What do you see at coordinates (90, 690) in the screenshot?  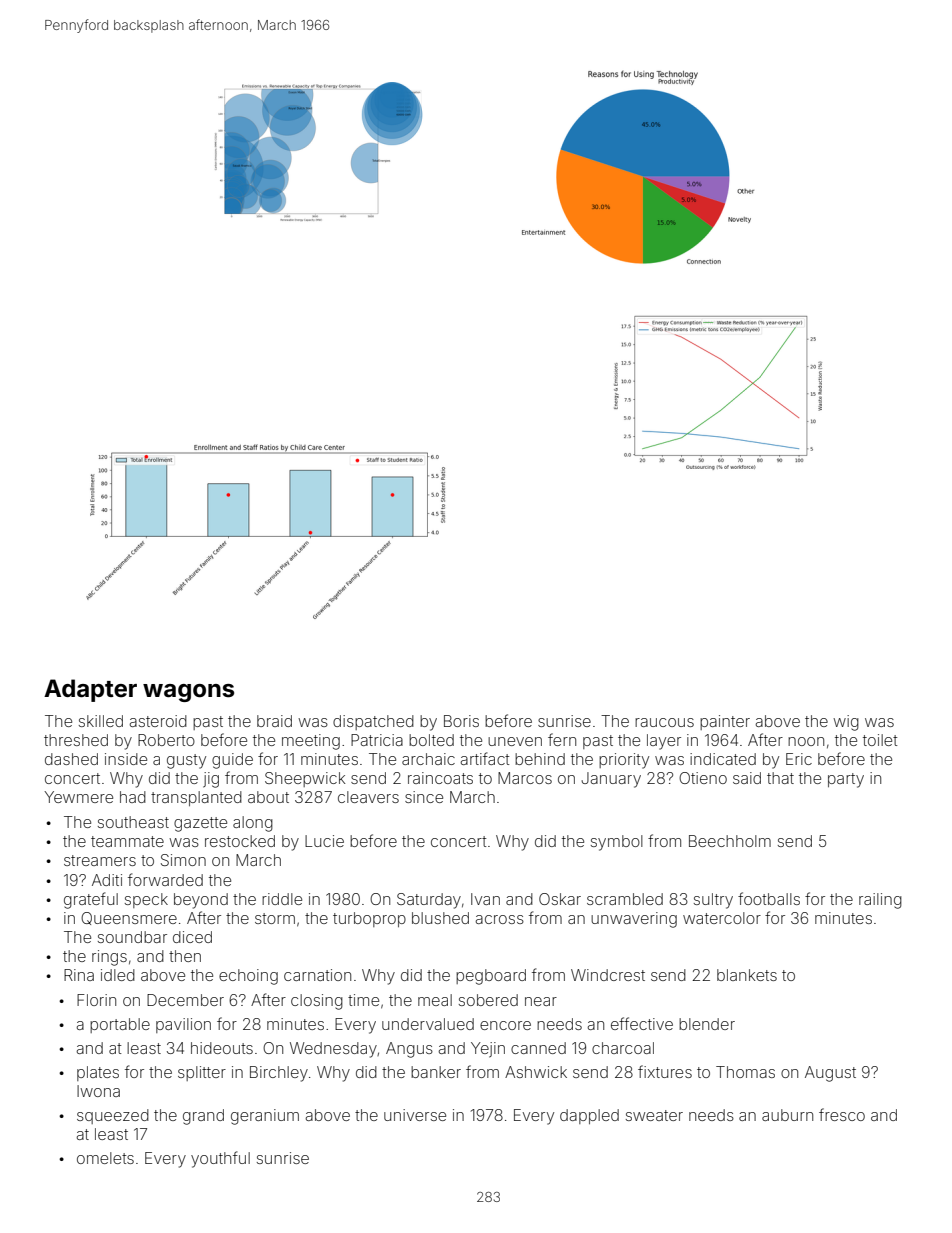 I see `Adapter` at bounding box center [90, 690].
